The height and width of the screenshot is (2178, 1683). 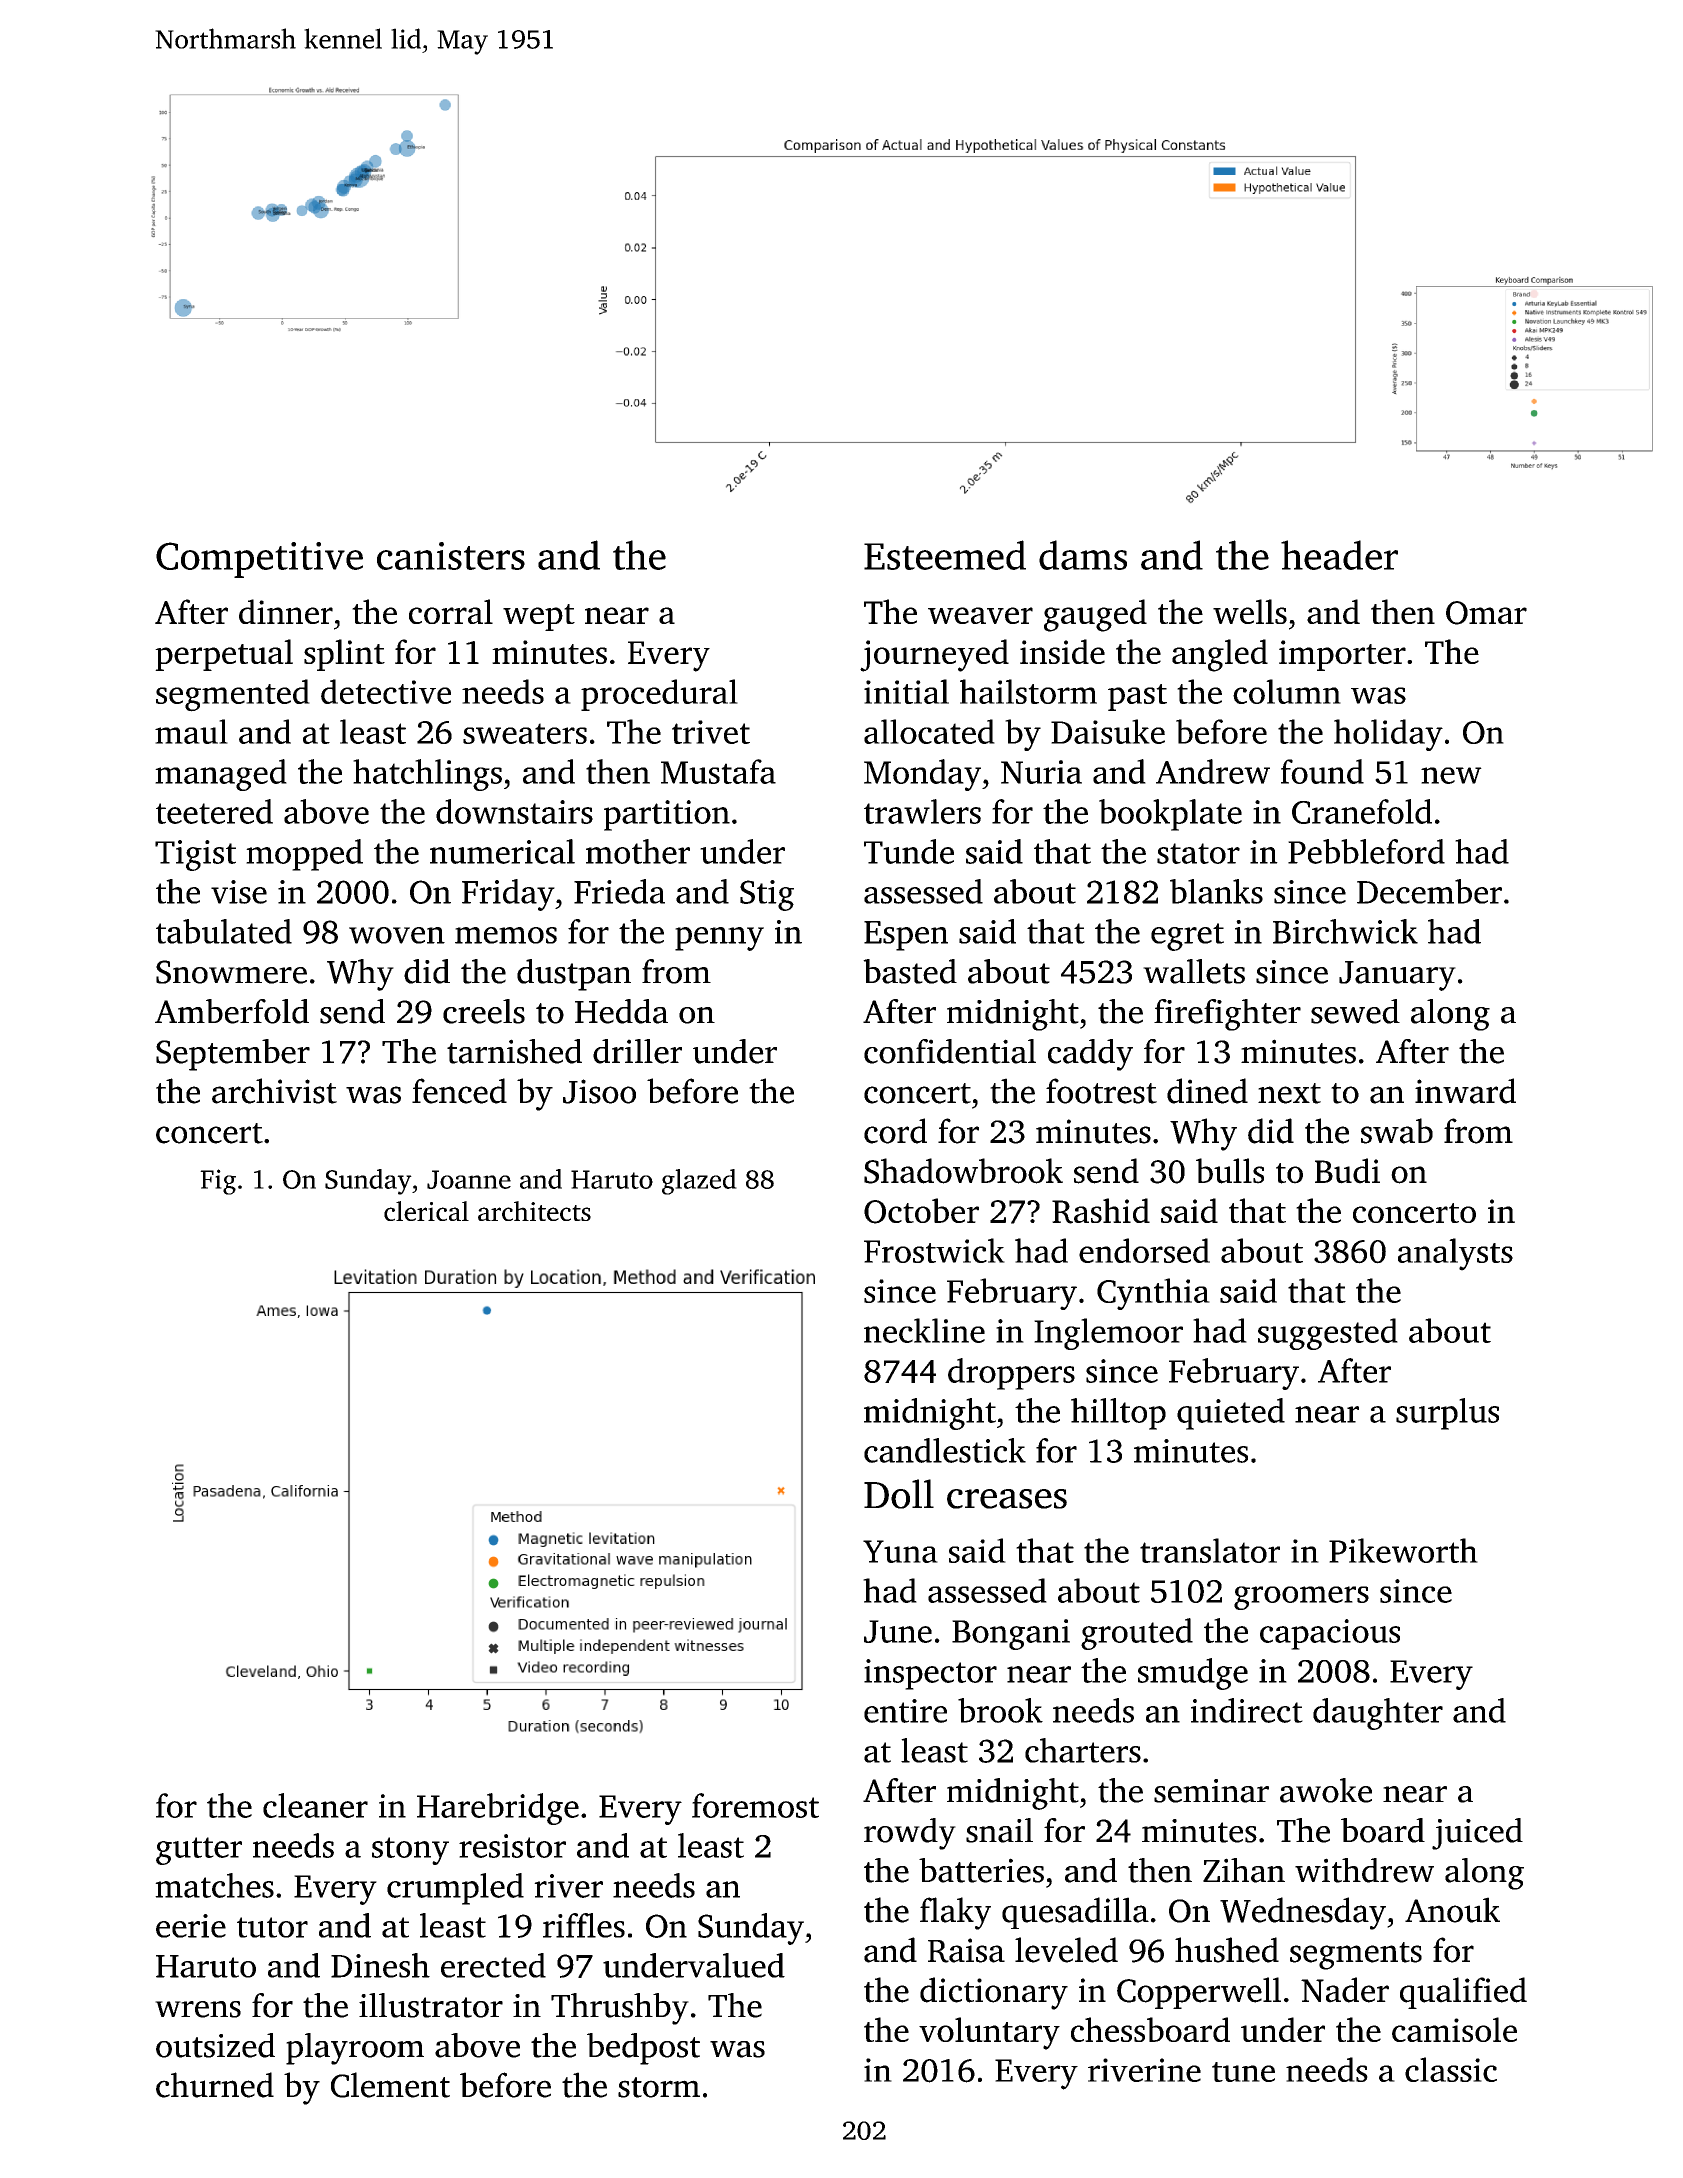 I want to click on teetered, so click(x=214, y=811).
